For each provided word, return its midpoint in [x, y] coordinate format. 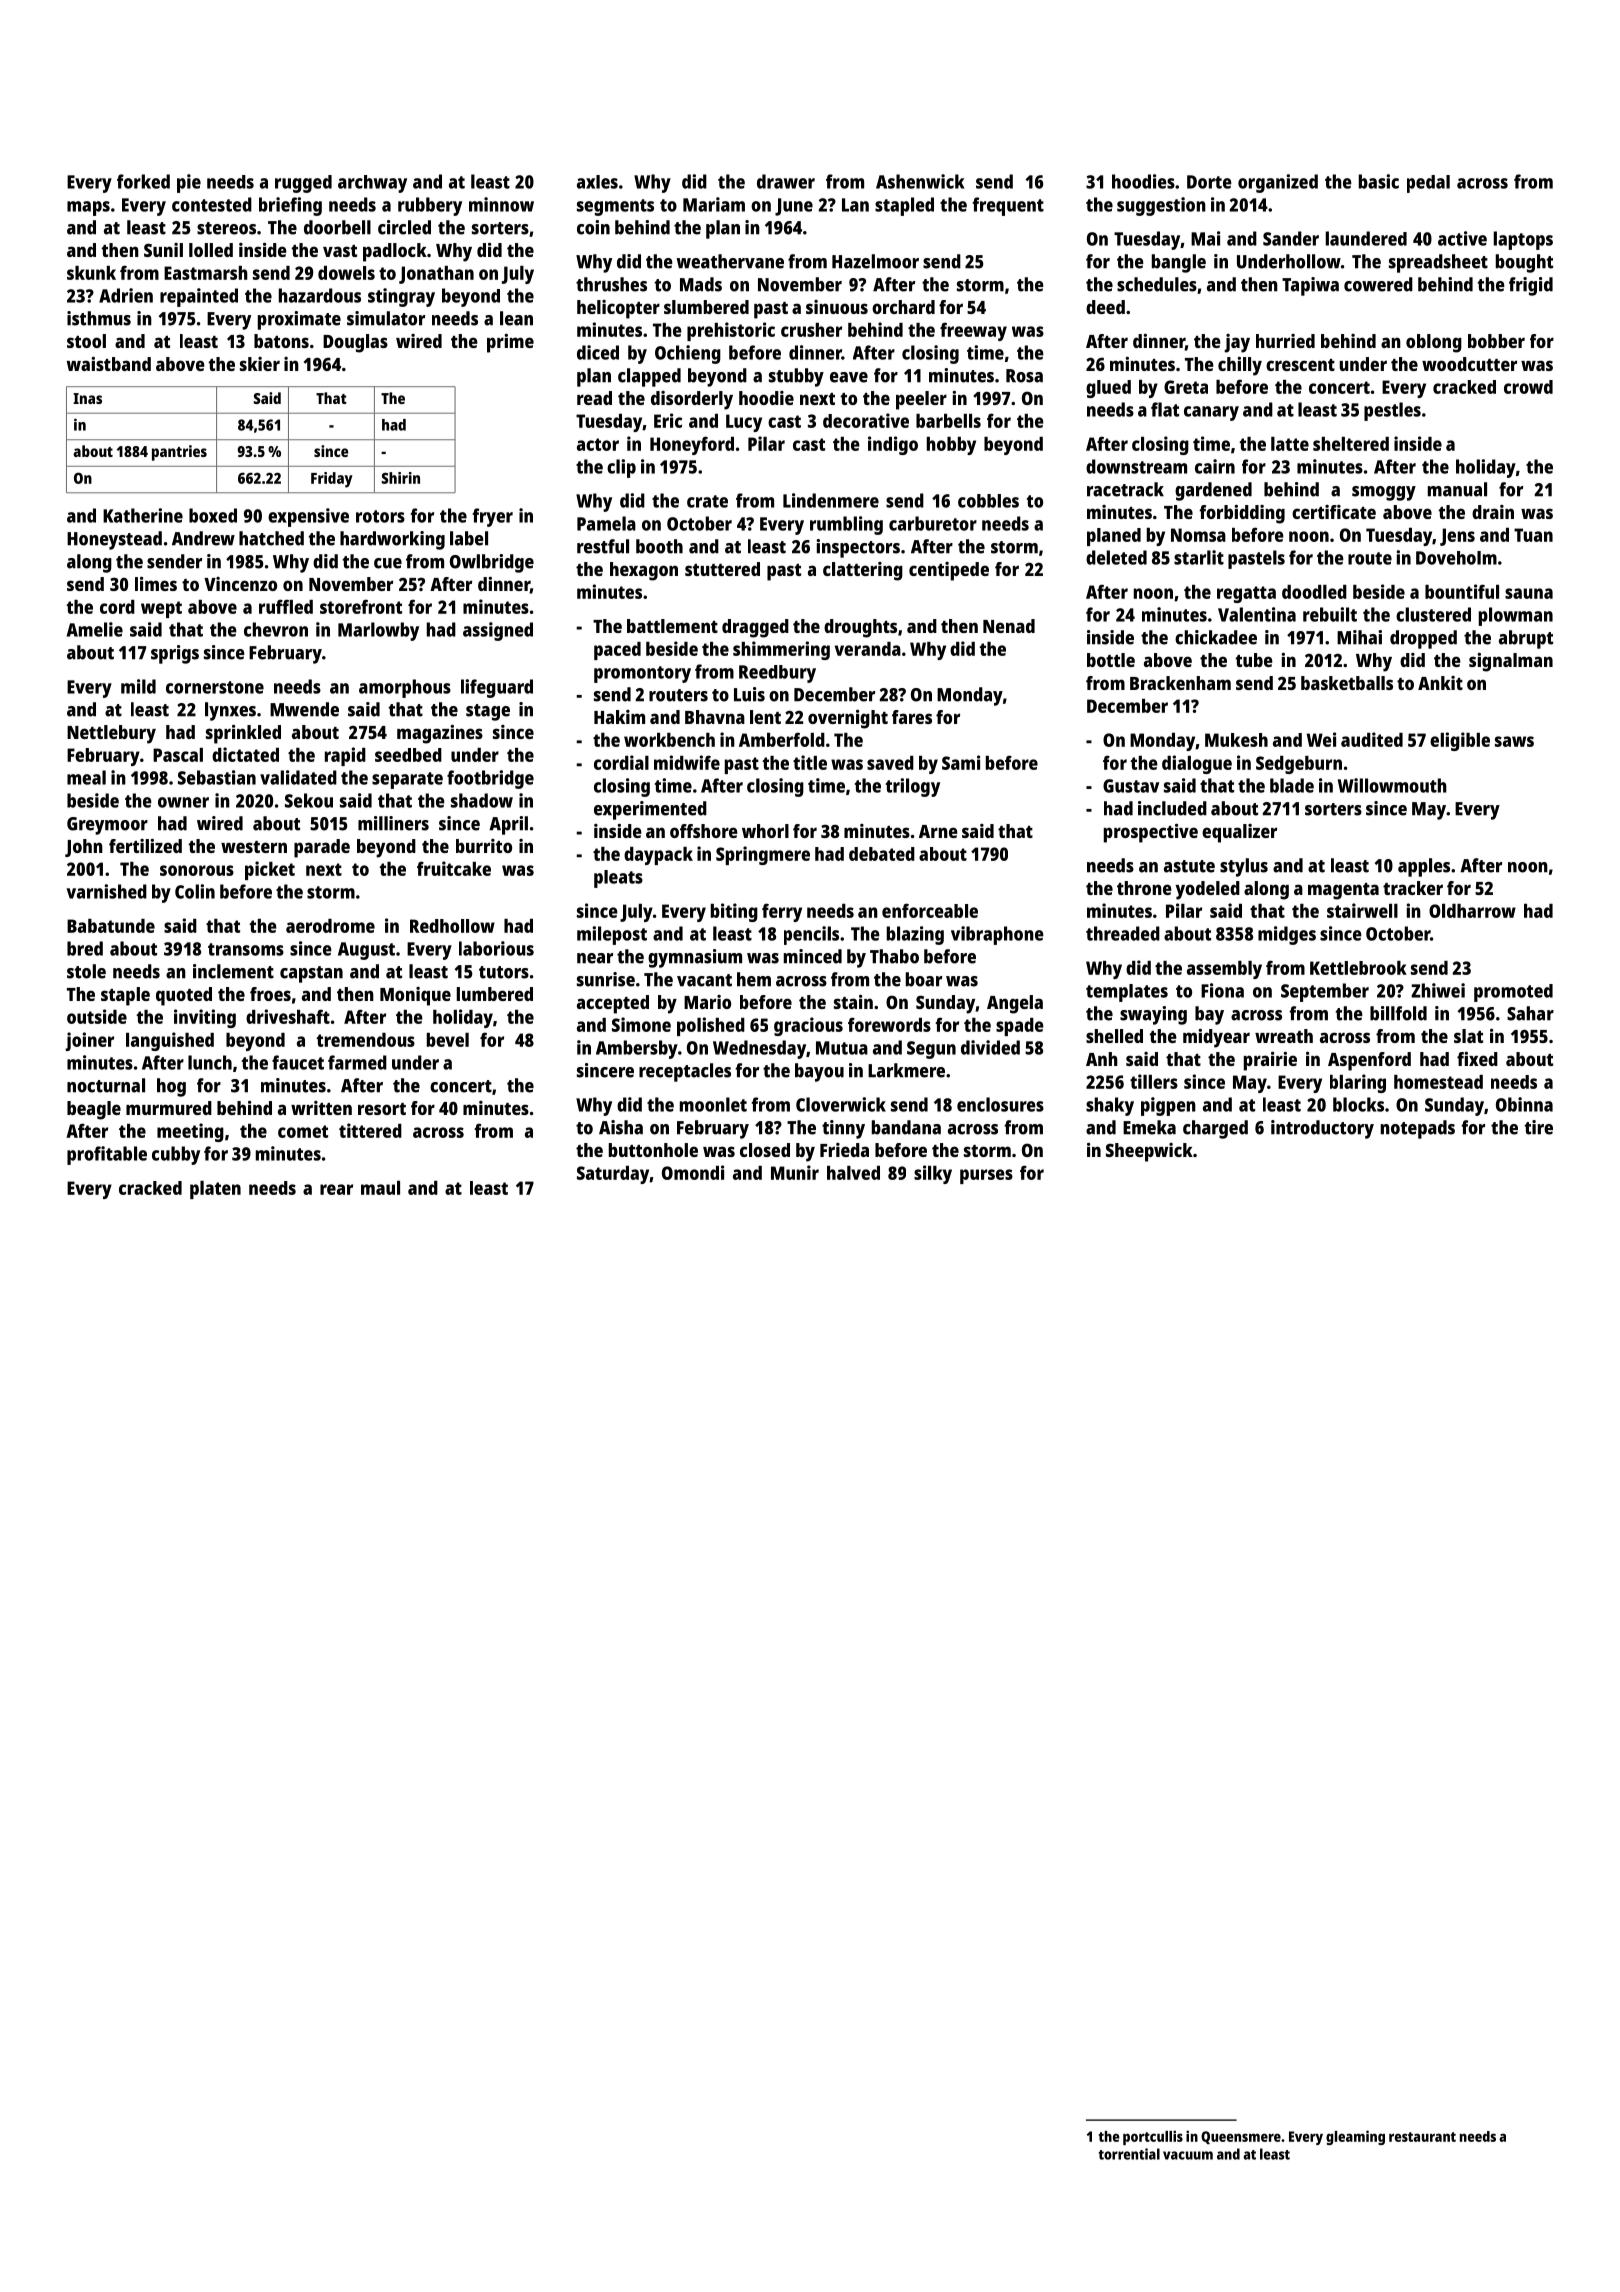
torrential [1129, 2154]
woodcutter [1469, 364]
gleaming [1355, 2137]
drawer [786, 181]
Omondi [693, 1172]
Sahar [1530, 1013]
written [321, 1108]
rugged [303, 184]
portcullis [1153, 2137]
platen [215, 1190]
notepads [1418, 1129]
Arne [938, 831]
